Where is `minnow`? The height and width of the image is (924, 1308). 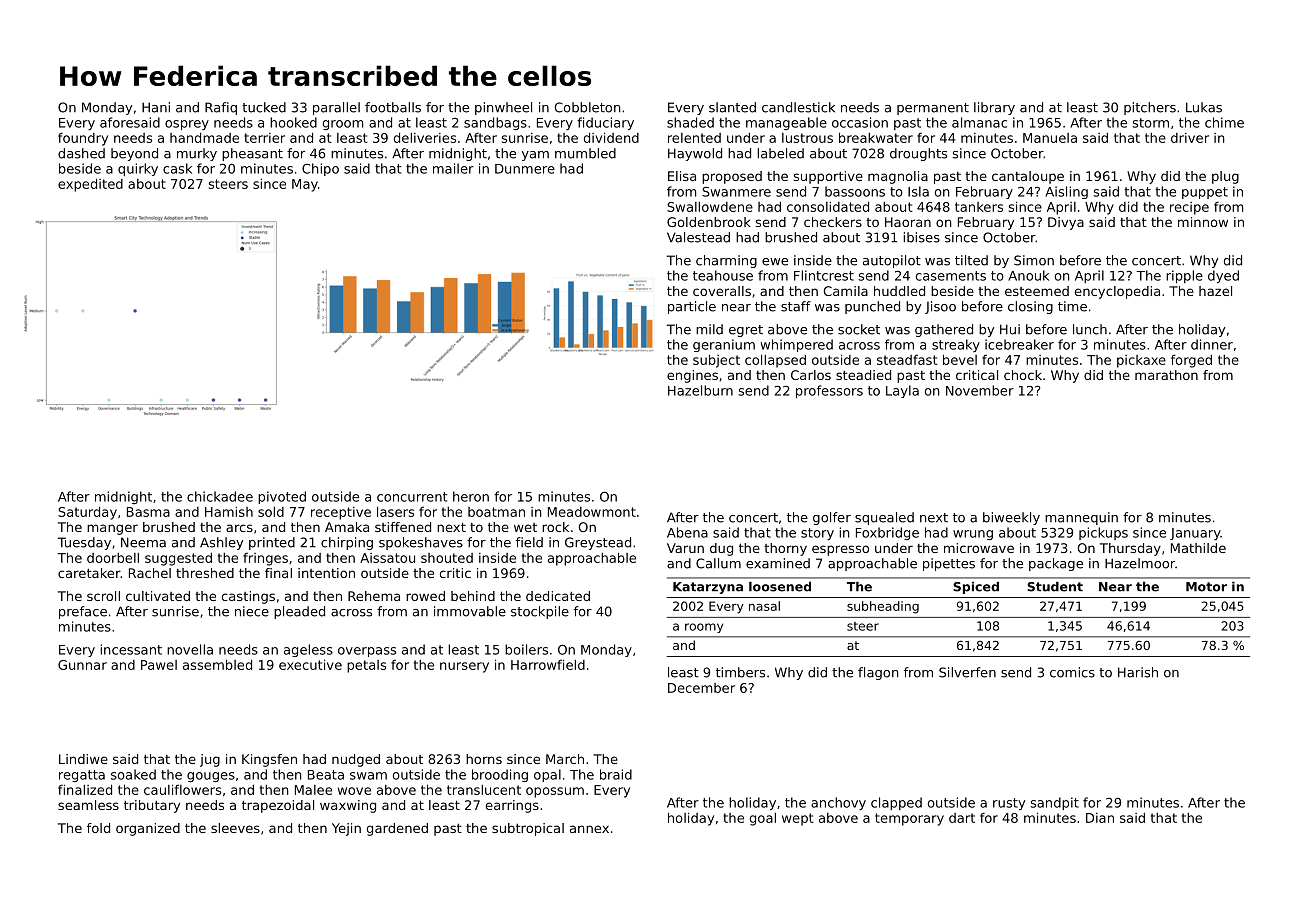 minnow is located at coordinates (1203, 222).
